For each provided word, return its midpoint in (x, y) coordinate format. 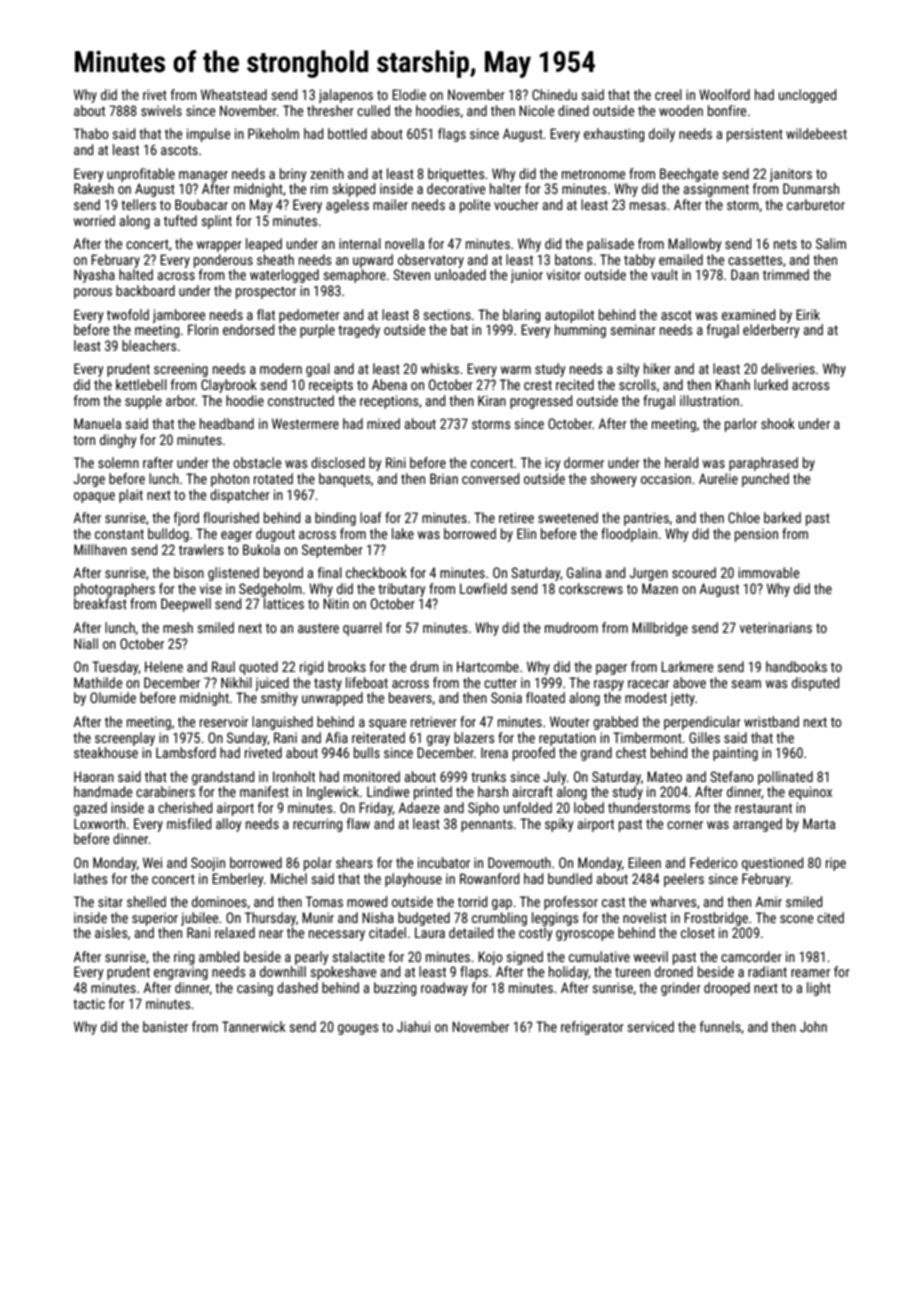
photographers (114, 590)
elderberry (771, 331)
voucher (516, 204)
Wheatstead (234, 94)
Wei (152, 862)
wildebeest (816, 133)
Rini (396, 462)
